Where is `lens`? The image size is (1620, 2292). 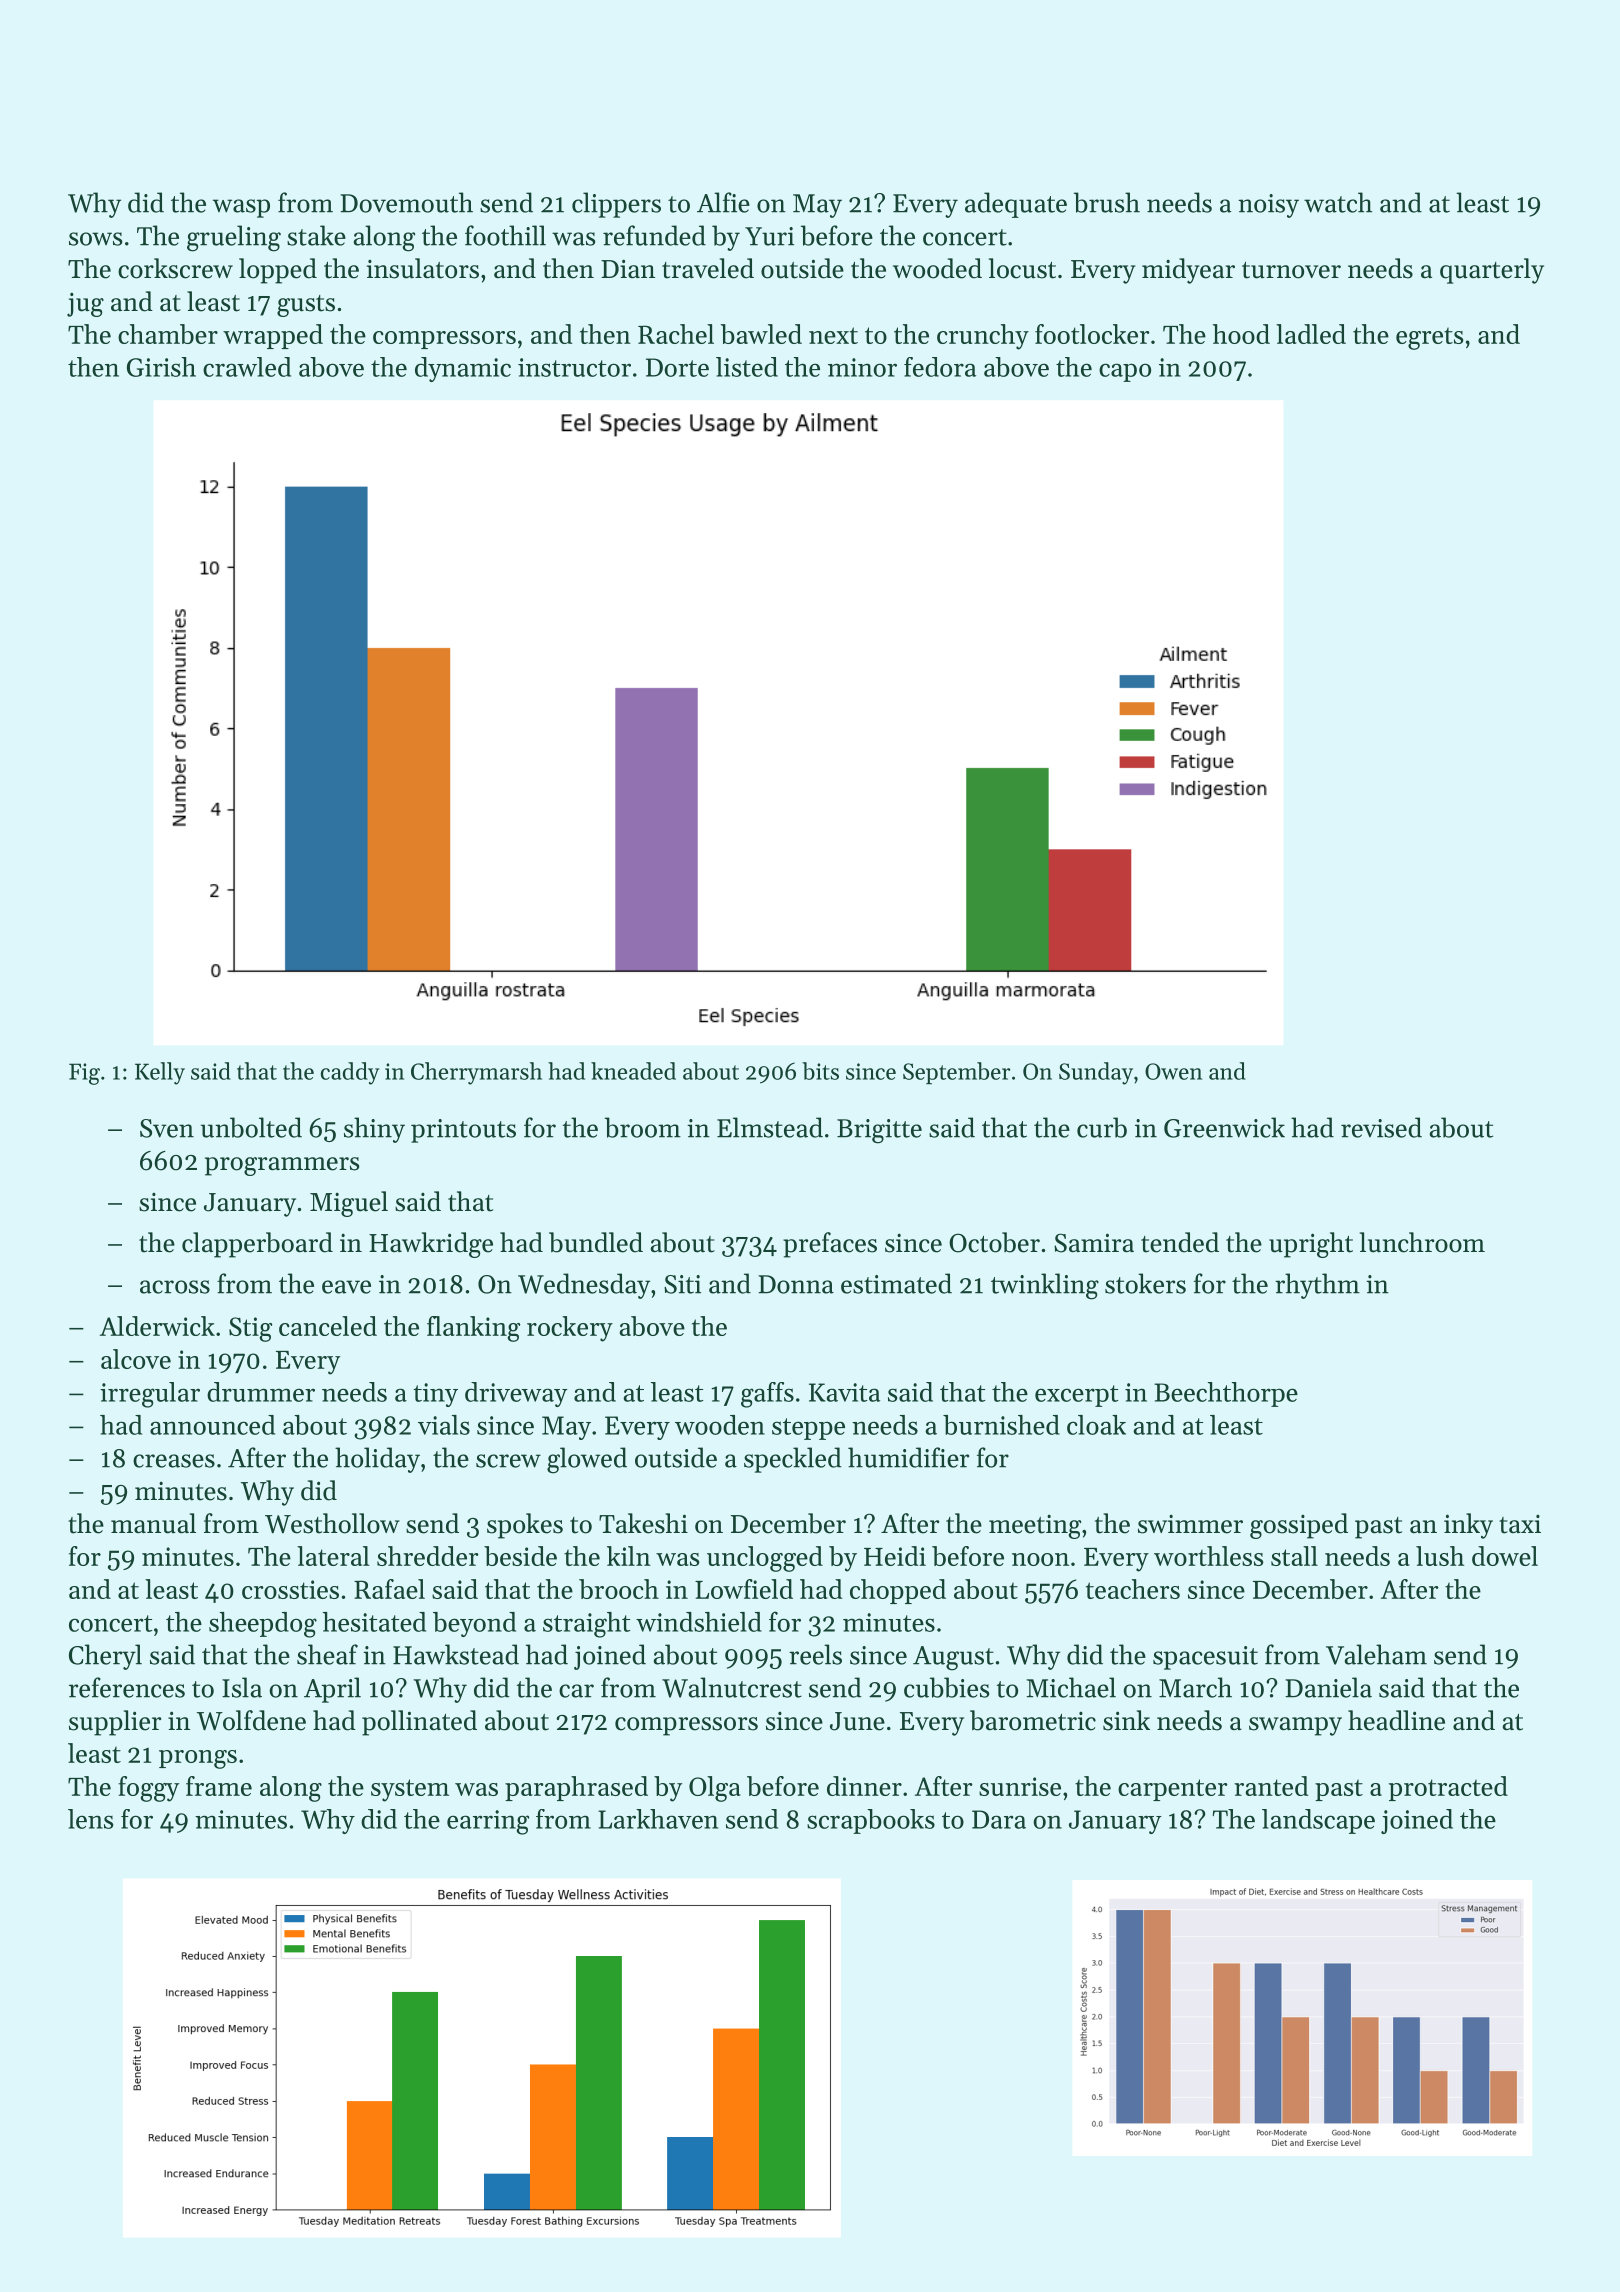 lens is located at coordinates (90, 1819).
